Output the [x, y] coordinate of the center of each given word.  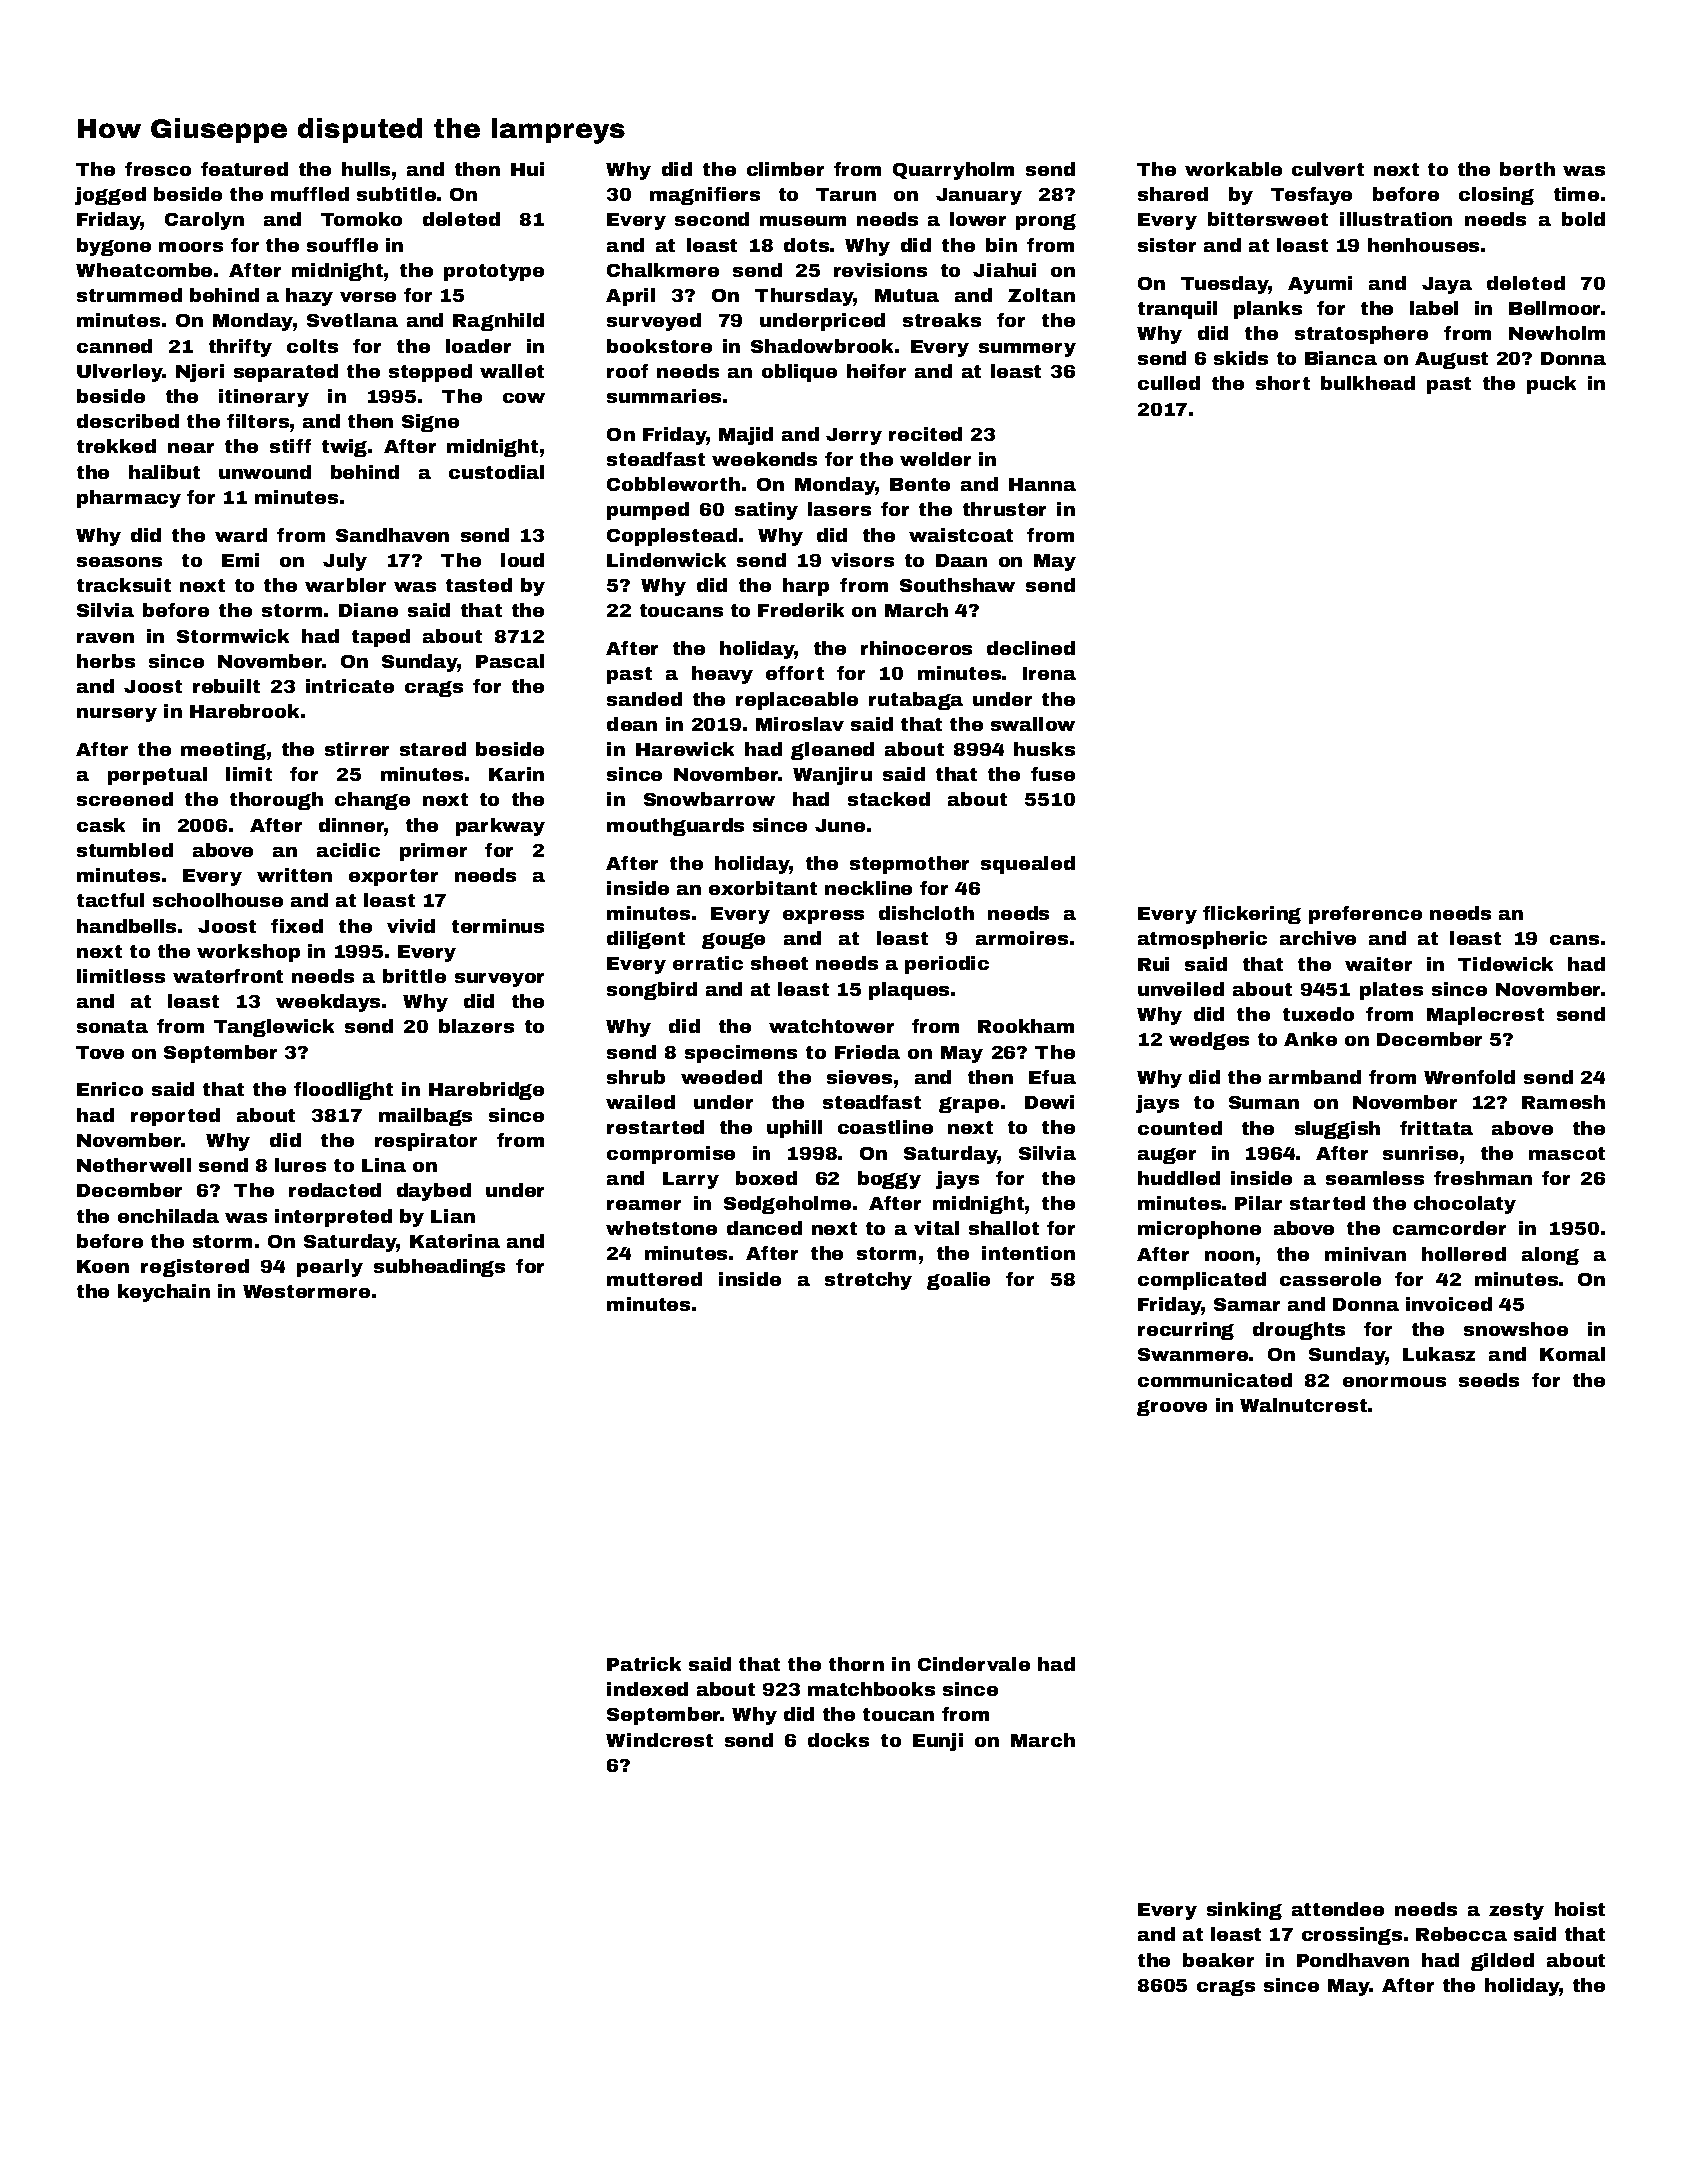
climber [785, 169]
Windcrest [659, 1740]
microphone [1199, 1230]
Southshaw [957, 585]
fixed [297, 926]
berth [1527, 169]
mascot [1567, 1153]
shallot [1004, 1228]
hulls [366, 169]
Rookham [1026, 1026]
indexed [647, 1689]
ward [241, 535]
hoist [1580, 1909]
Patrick [644, 1664]
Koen [103, 1266]
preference [1365, 915]
